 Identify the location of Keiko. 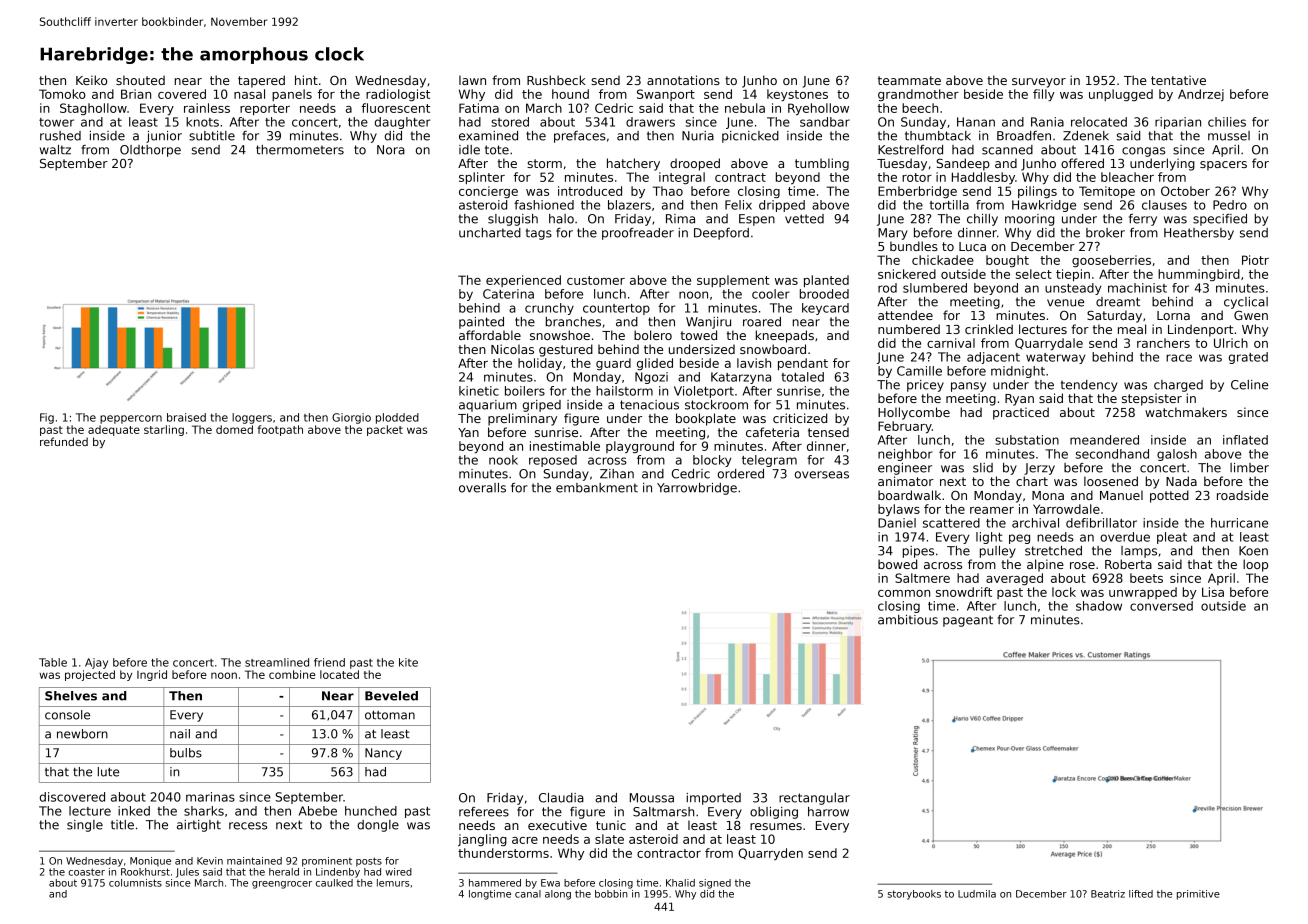
(91, 80).
